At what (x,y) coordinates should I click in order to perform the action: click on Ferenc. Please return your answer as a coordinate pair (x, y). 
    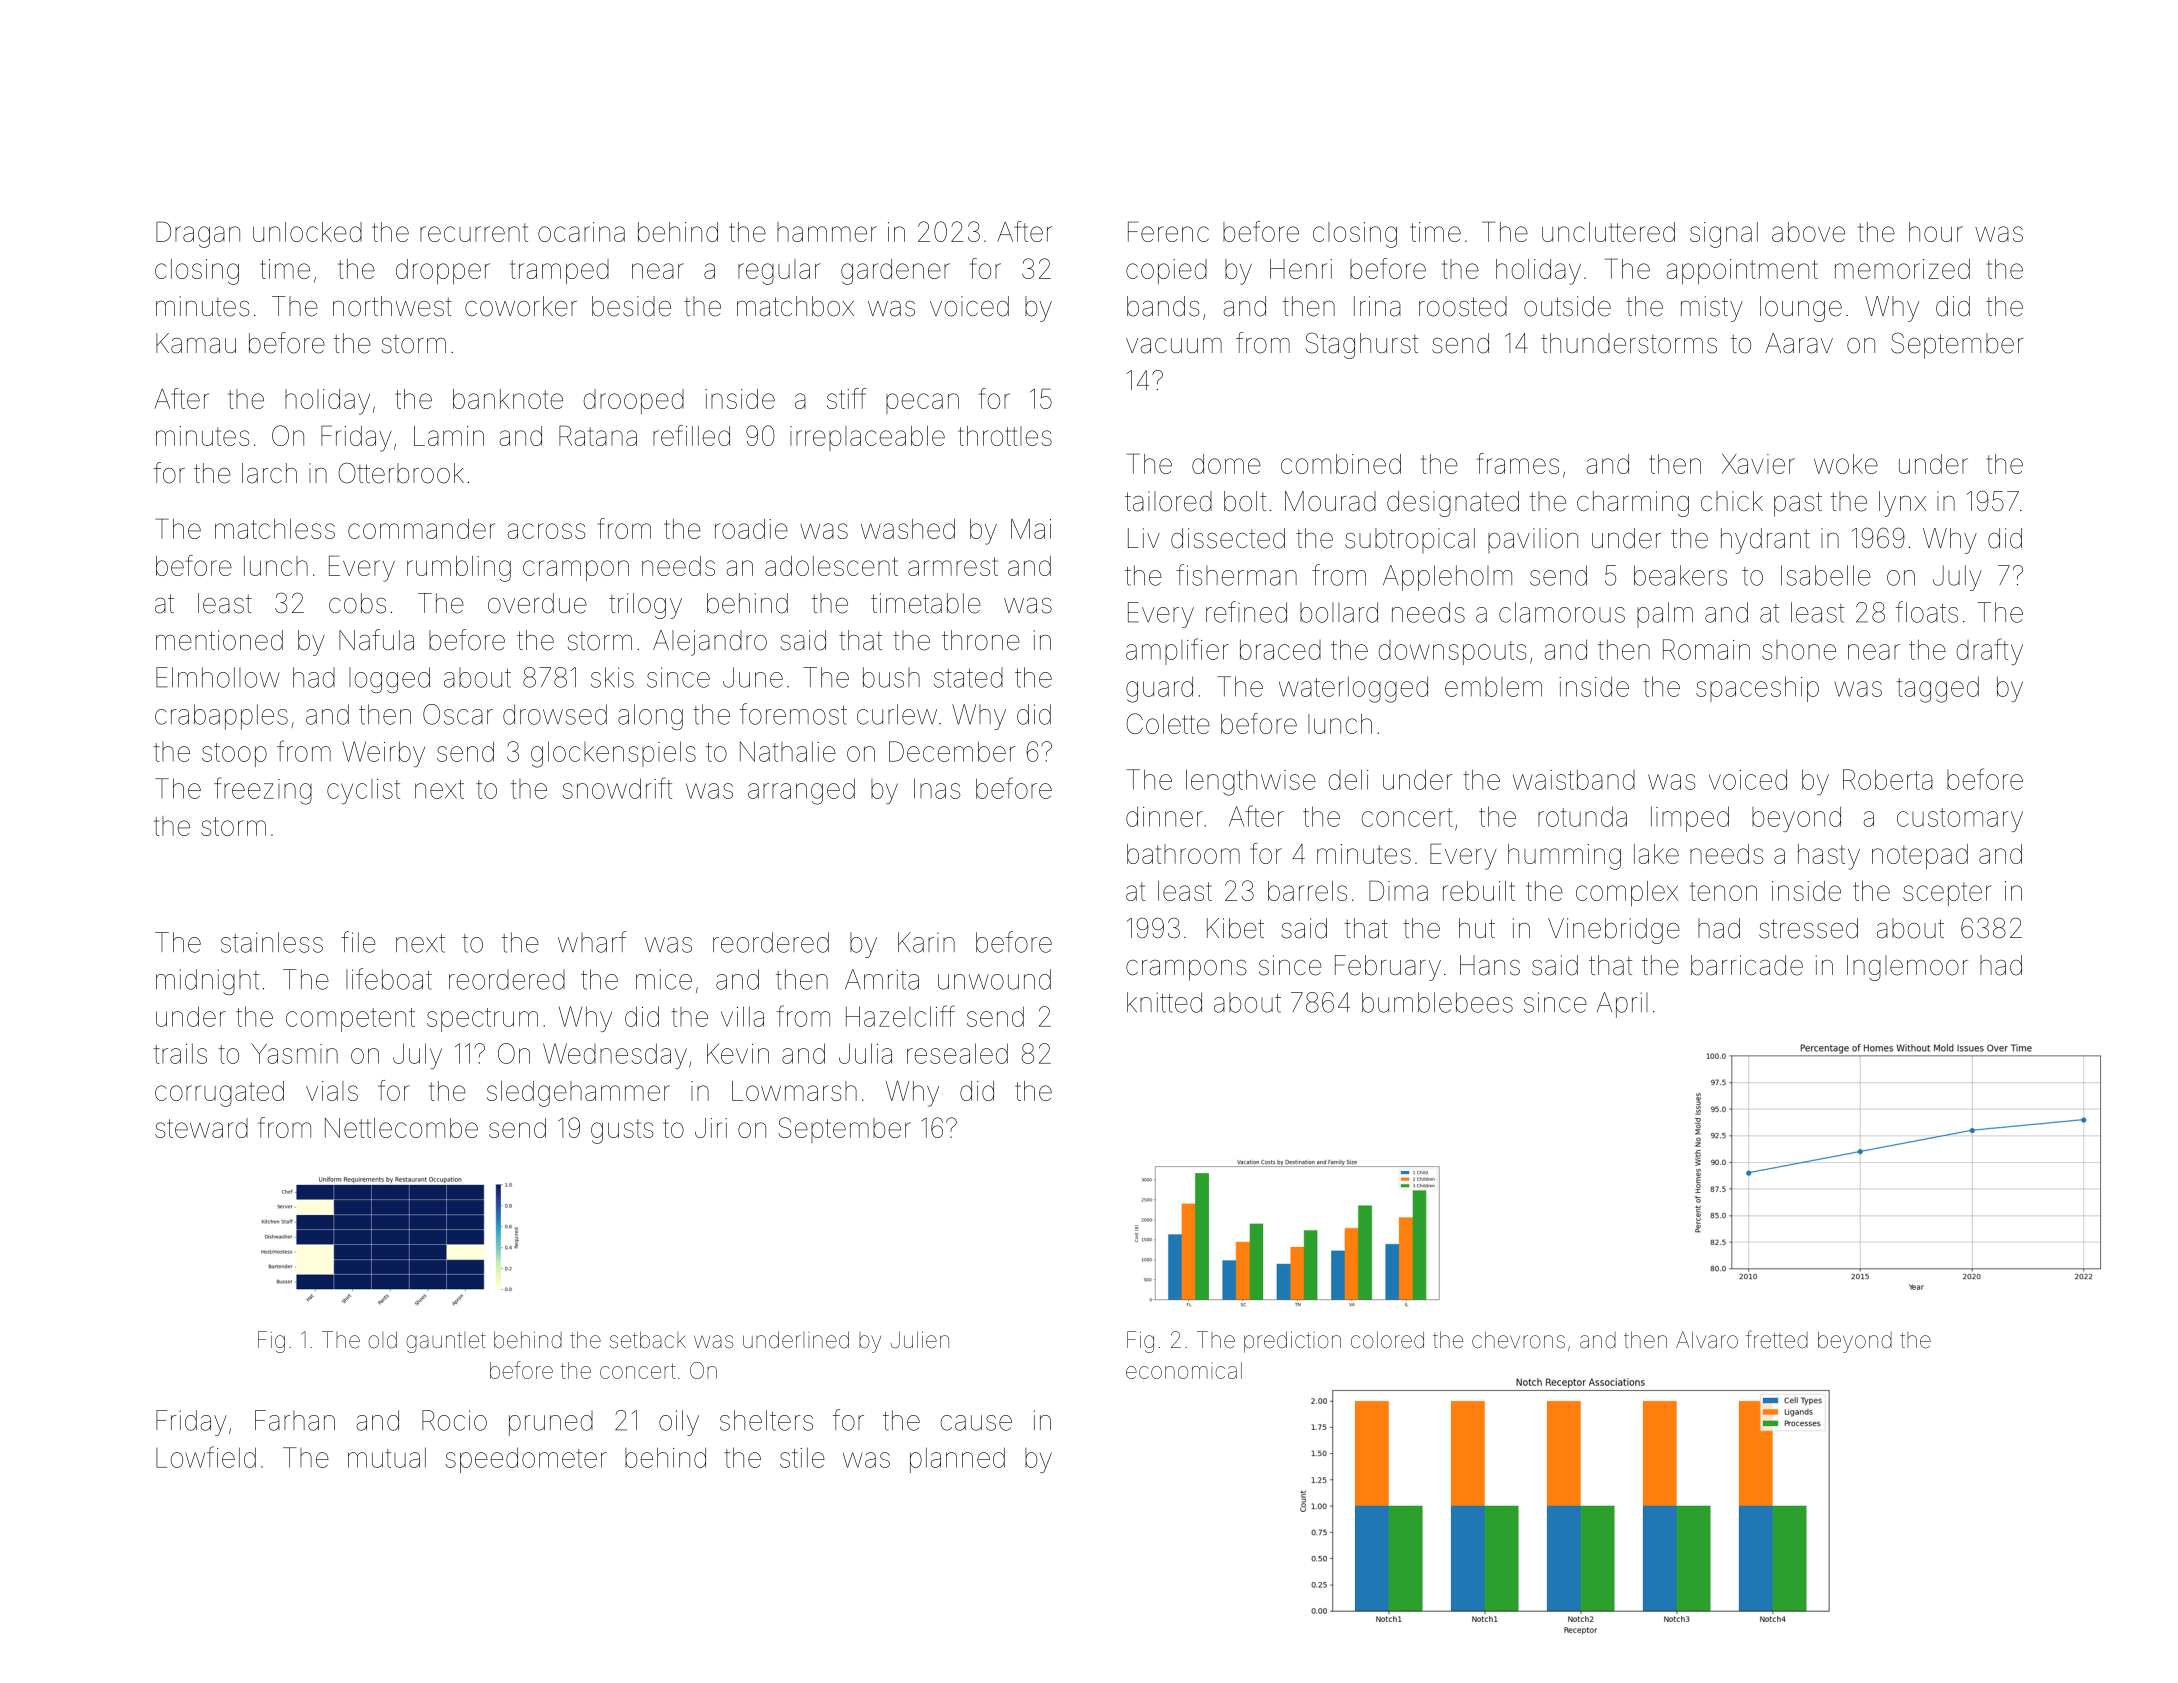
    Looking at the image, I should click on (1168, 231).
